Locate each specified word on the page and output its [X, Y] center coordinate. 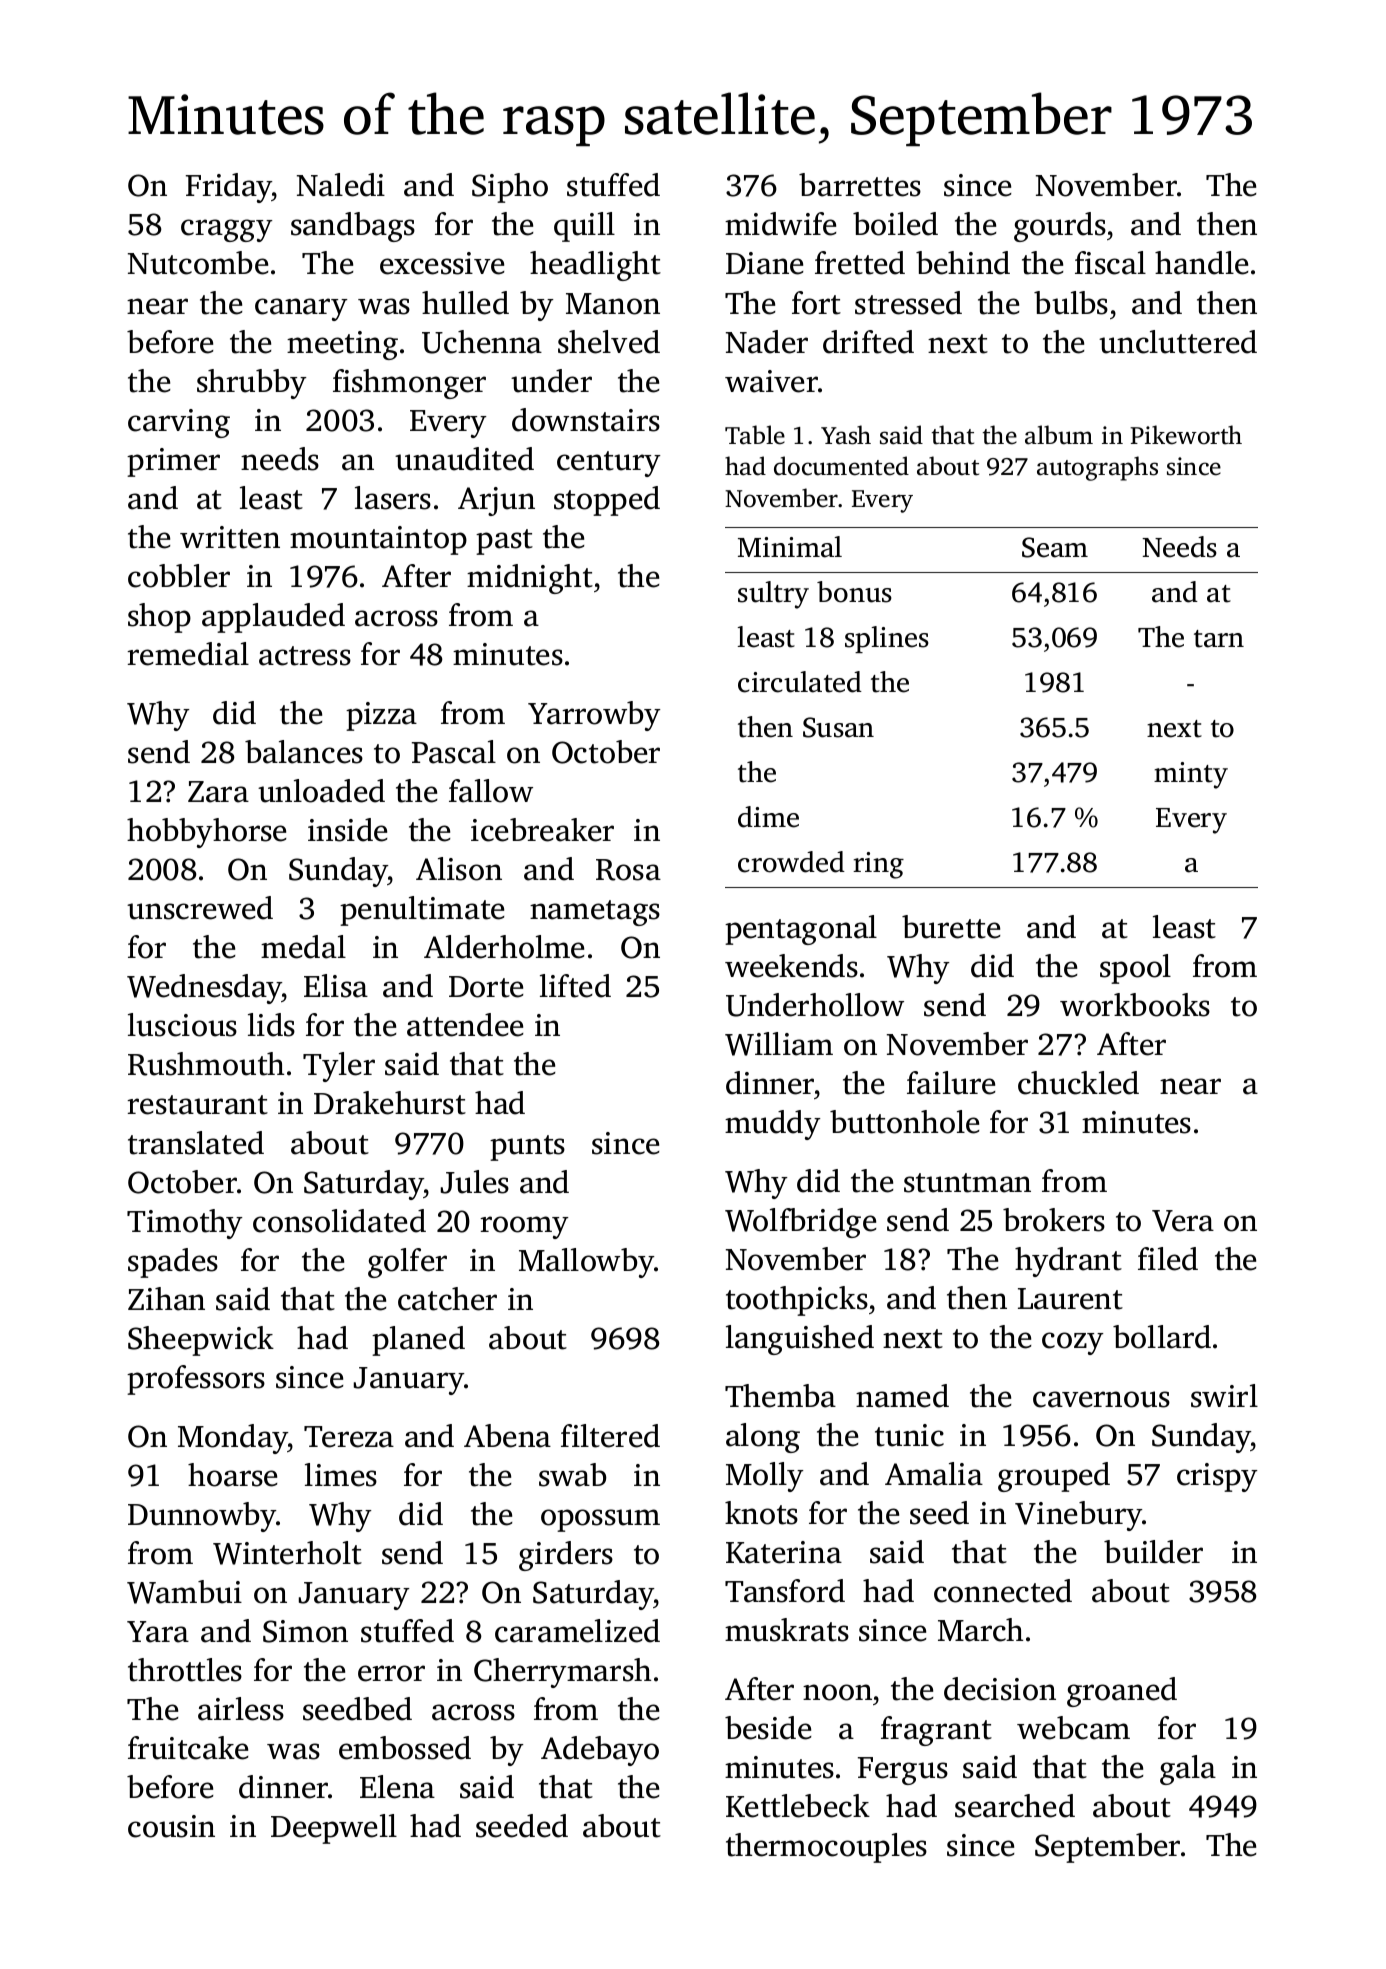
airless [241, 1709]
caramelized [577, 1631]
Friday [229, 188]
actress [305, 656]
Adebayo [600, 1751]
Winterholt [287, 1553]
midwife [781, 224]
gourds [1060, 227]
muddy [773, 1125]
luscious [182, 1025]
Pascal [454, 752]
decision [1000, 1689]
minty [1191, 775]
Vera [1183, 1221]
